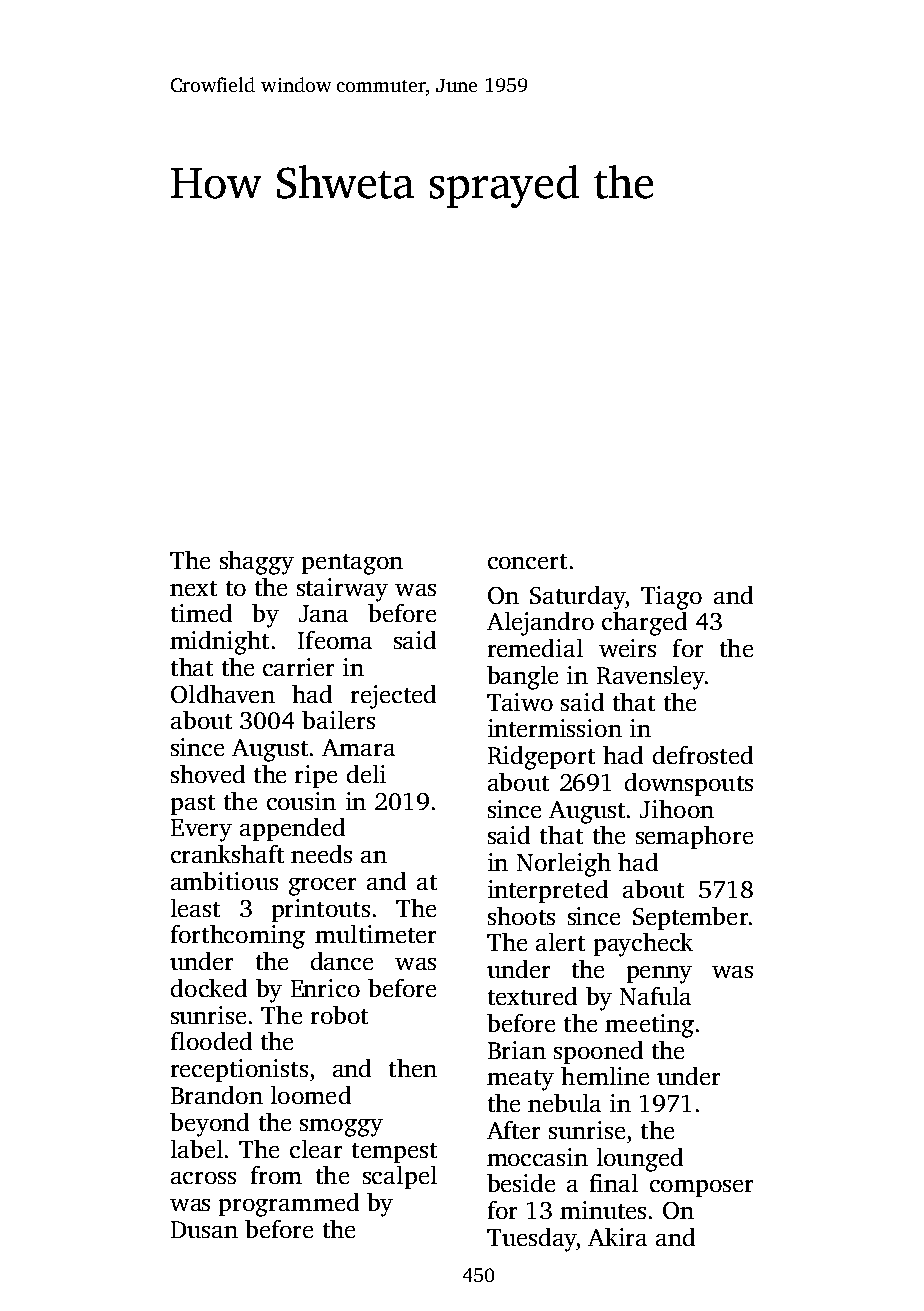  Describe the element at coordinates (413, 1068) in the image. I see `then` at that location.
